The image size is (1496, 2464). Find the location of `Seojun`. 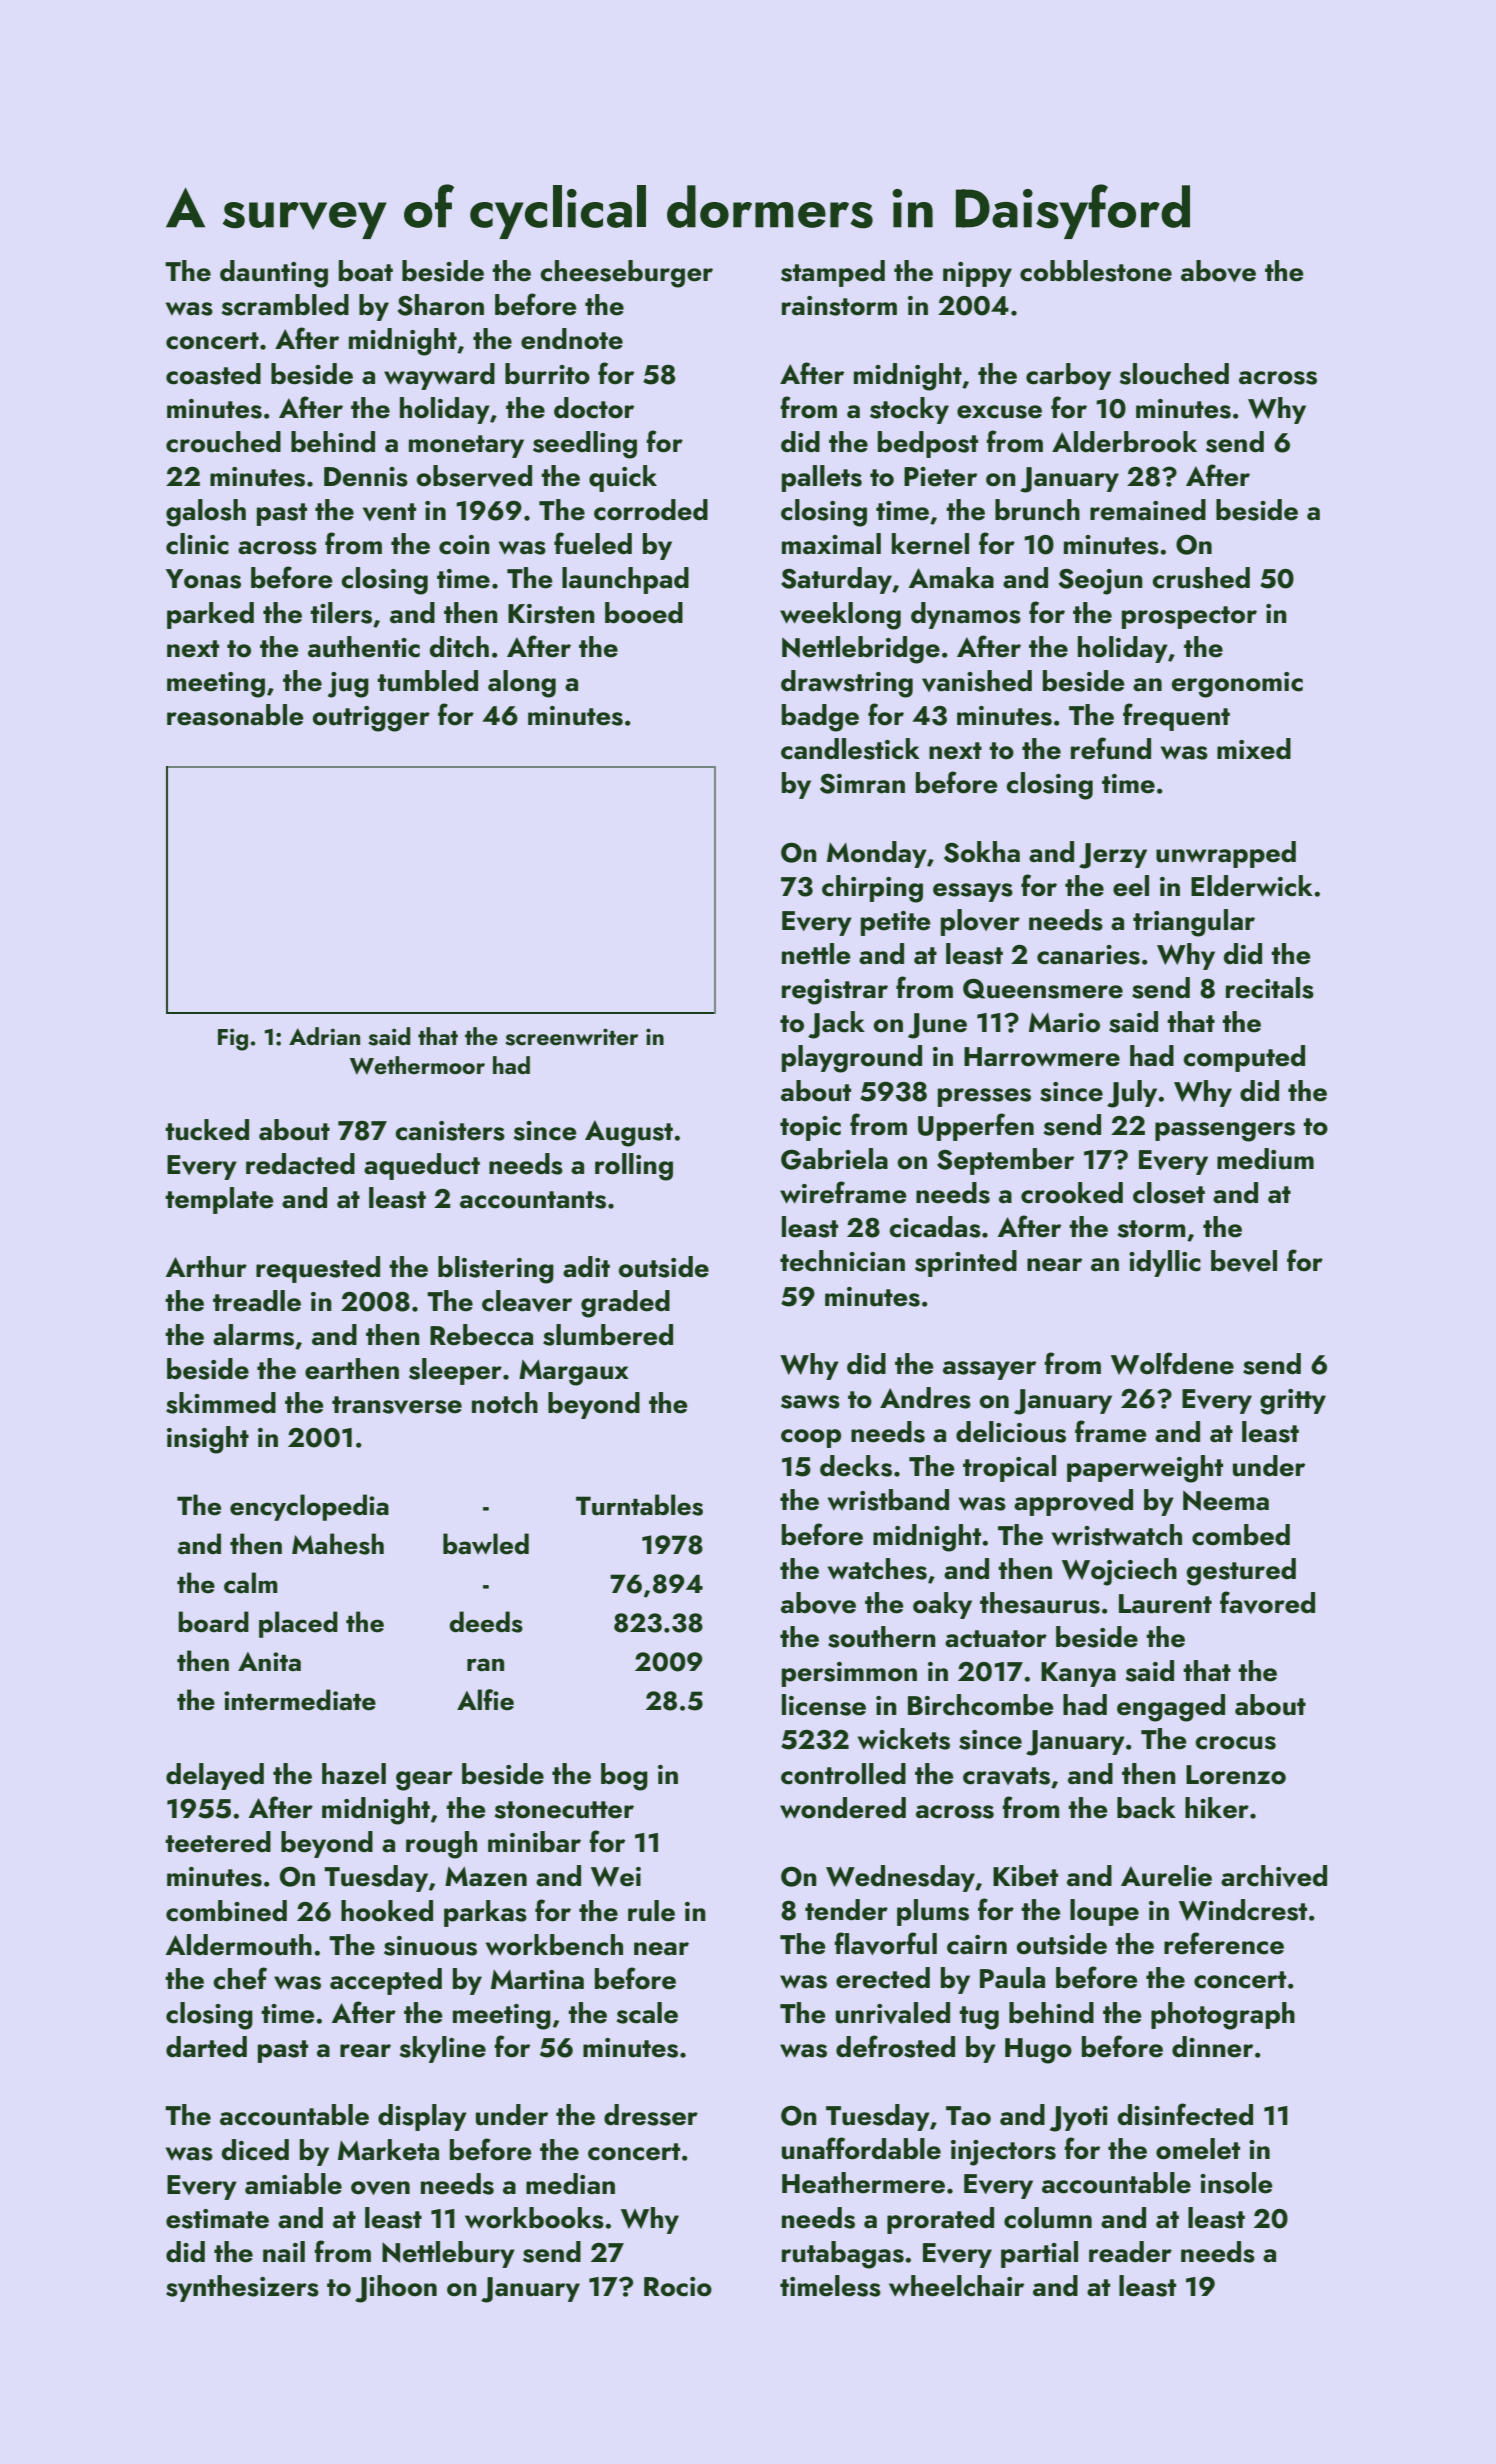

Seojun is located at coordinates (1100, 581).
